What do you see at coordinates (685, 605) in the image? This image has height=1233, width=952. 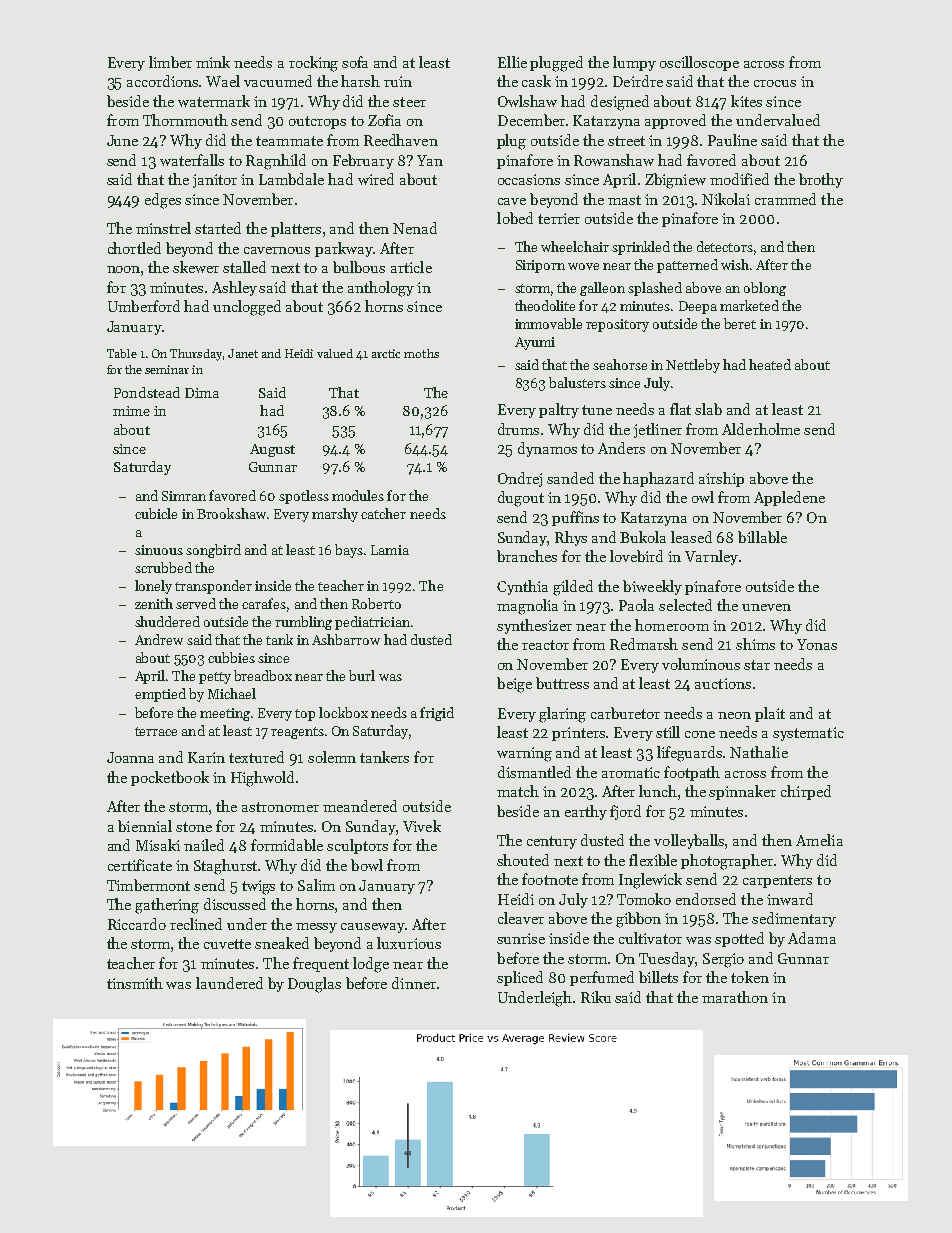 I see `selected` at bounding box center [685, 605].
